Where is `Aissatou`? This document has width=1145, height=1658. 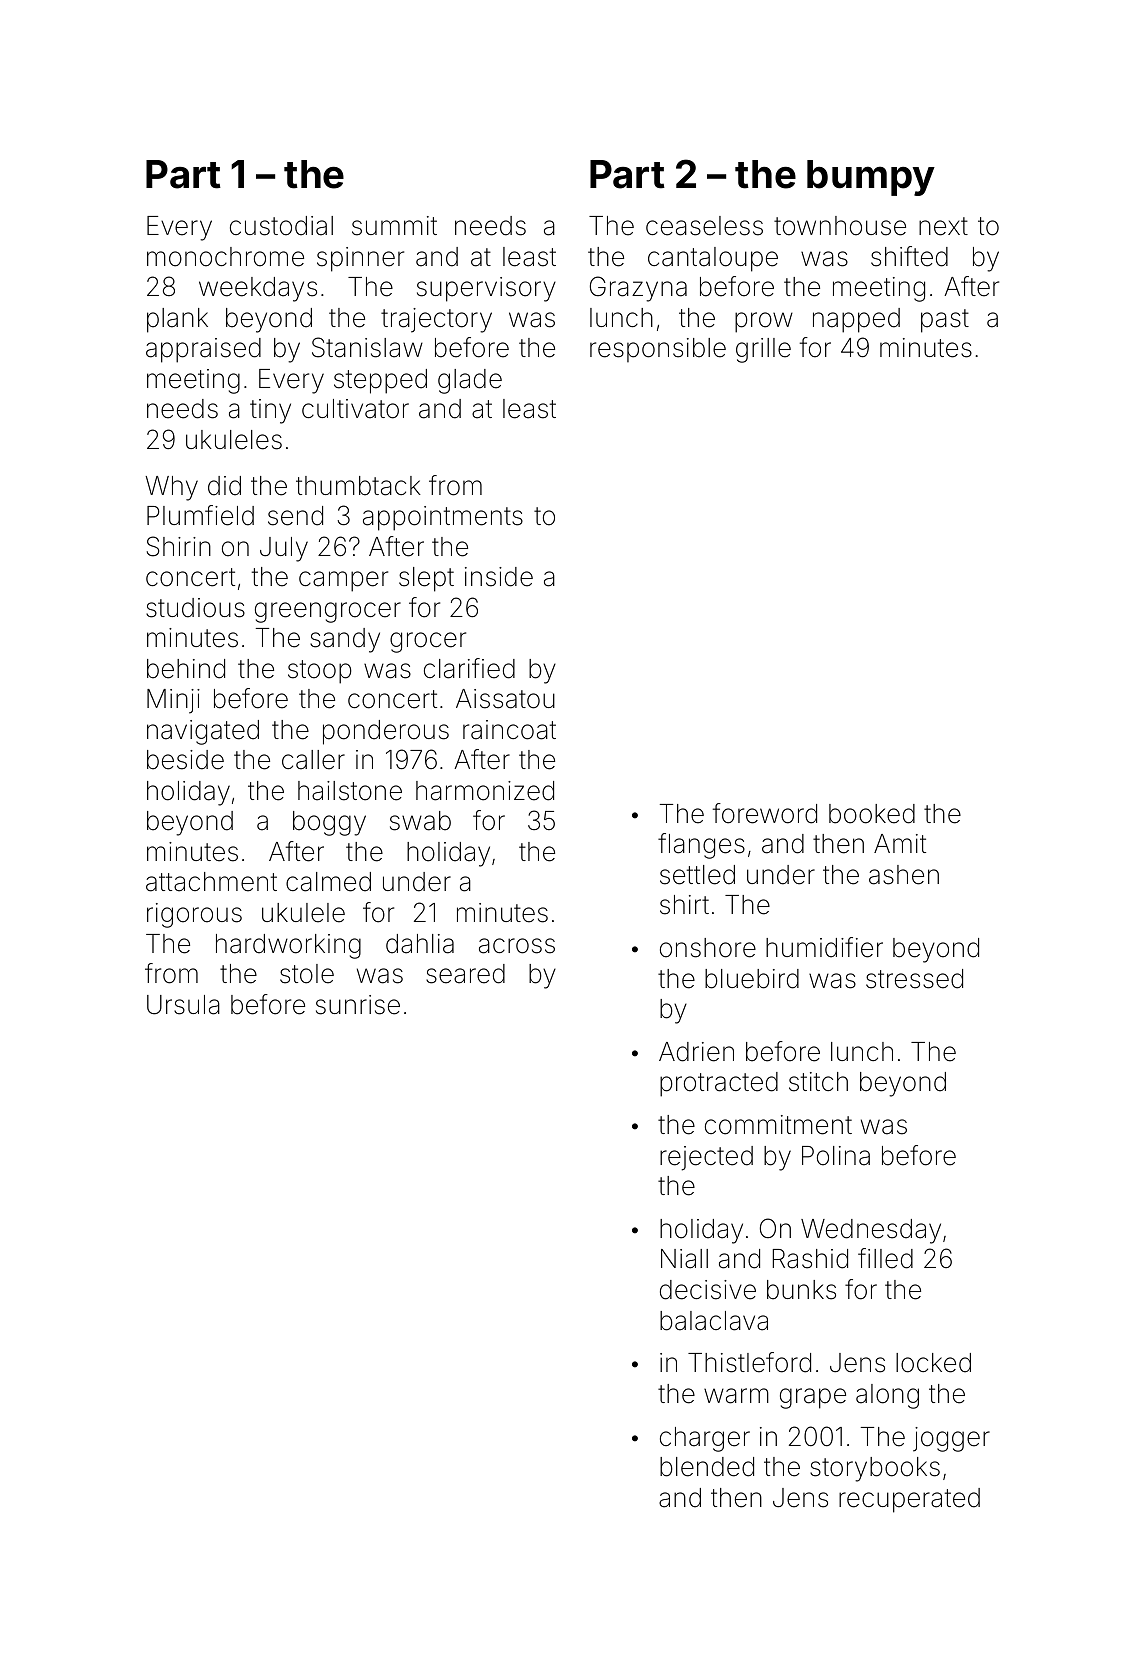 Aissatou is located at coordinates (505, 699).
